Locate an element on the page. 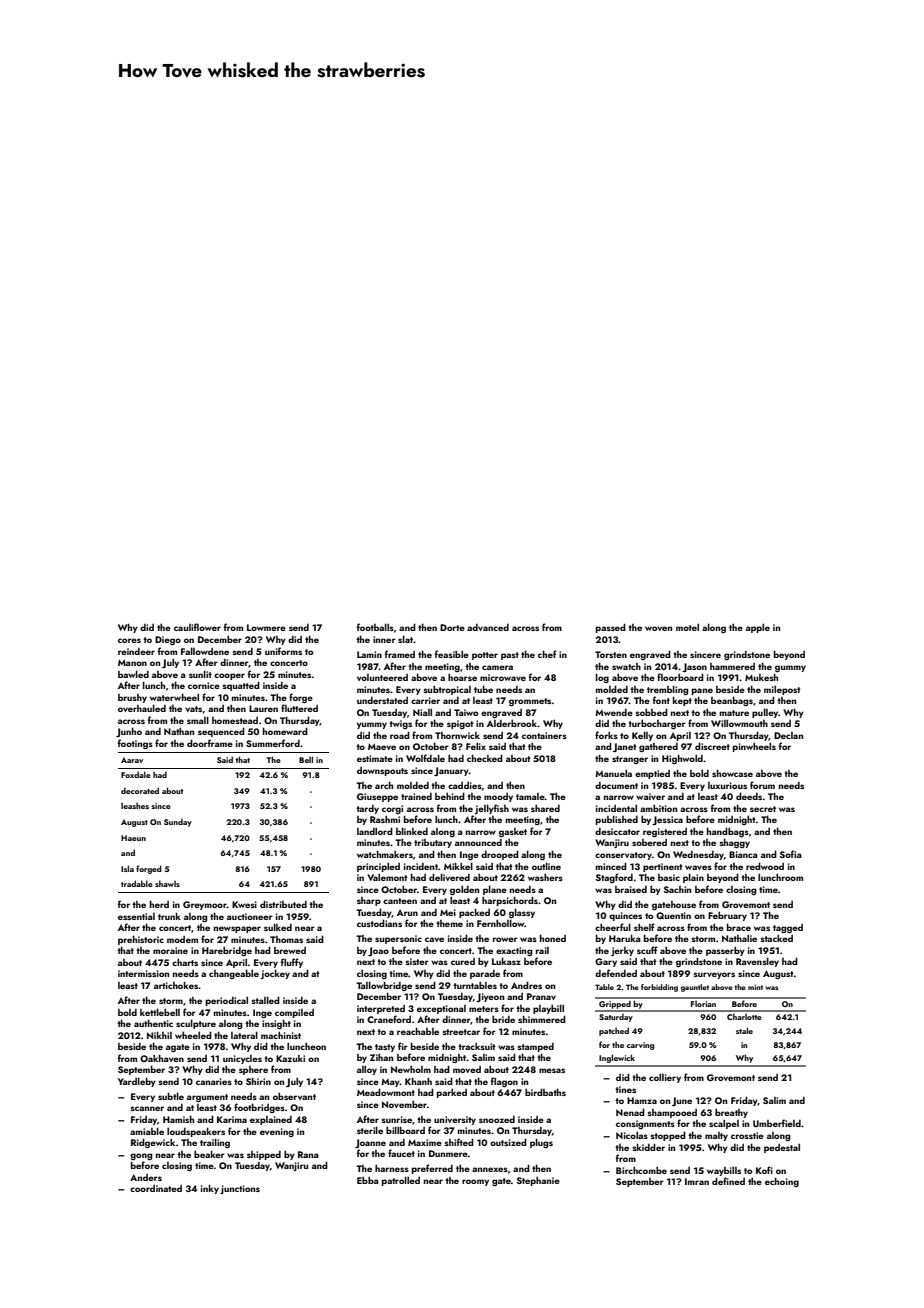 The height and width of the document is (1308, 924). landlord is located at coordinates (375, 831).
